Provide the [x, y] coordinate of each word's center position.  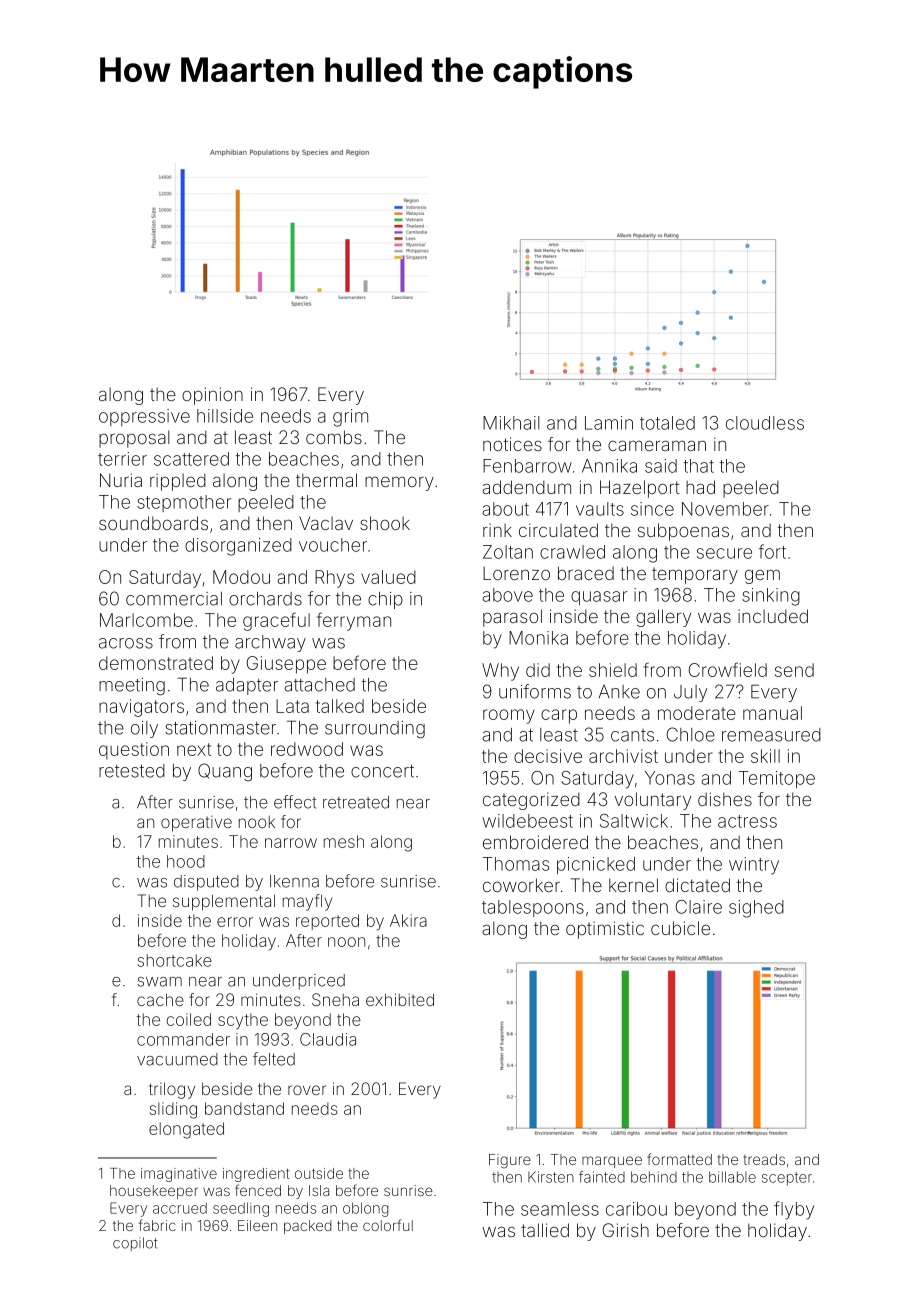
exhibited [400, 999]
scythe [243, 1021]
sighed [756, 909]
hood [186, 861]
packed [308, 1227]
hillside [225, 416]
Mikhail [511, 423]
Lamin [609, 423]
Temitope [777, 779]
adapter [247, 686]
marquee [612, 1162]
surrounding [375, 729]
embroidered [535, 842]
